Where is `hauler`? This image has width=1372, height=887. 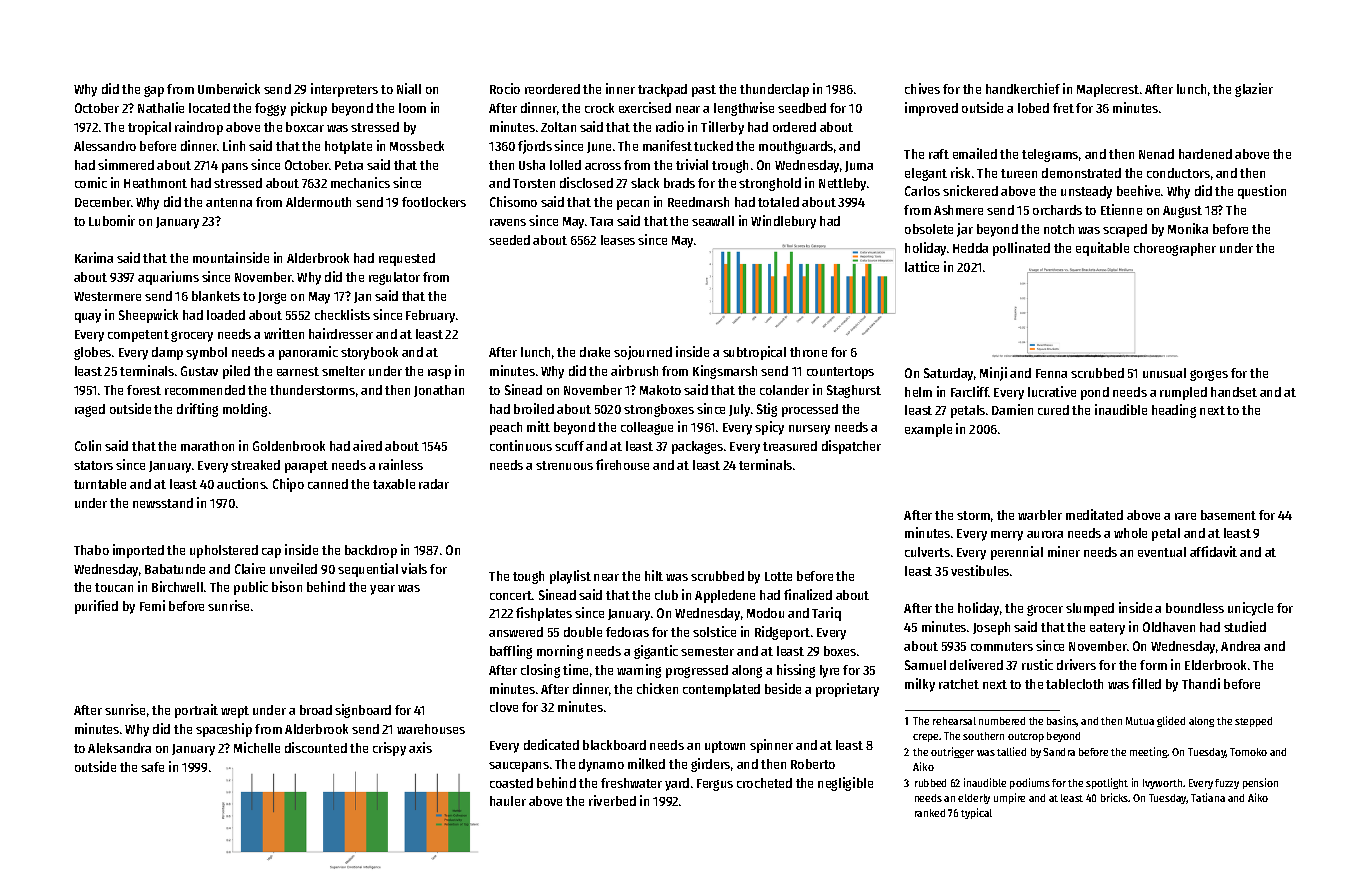 hauler is located at coordinates (508, 801).
